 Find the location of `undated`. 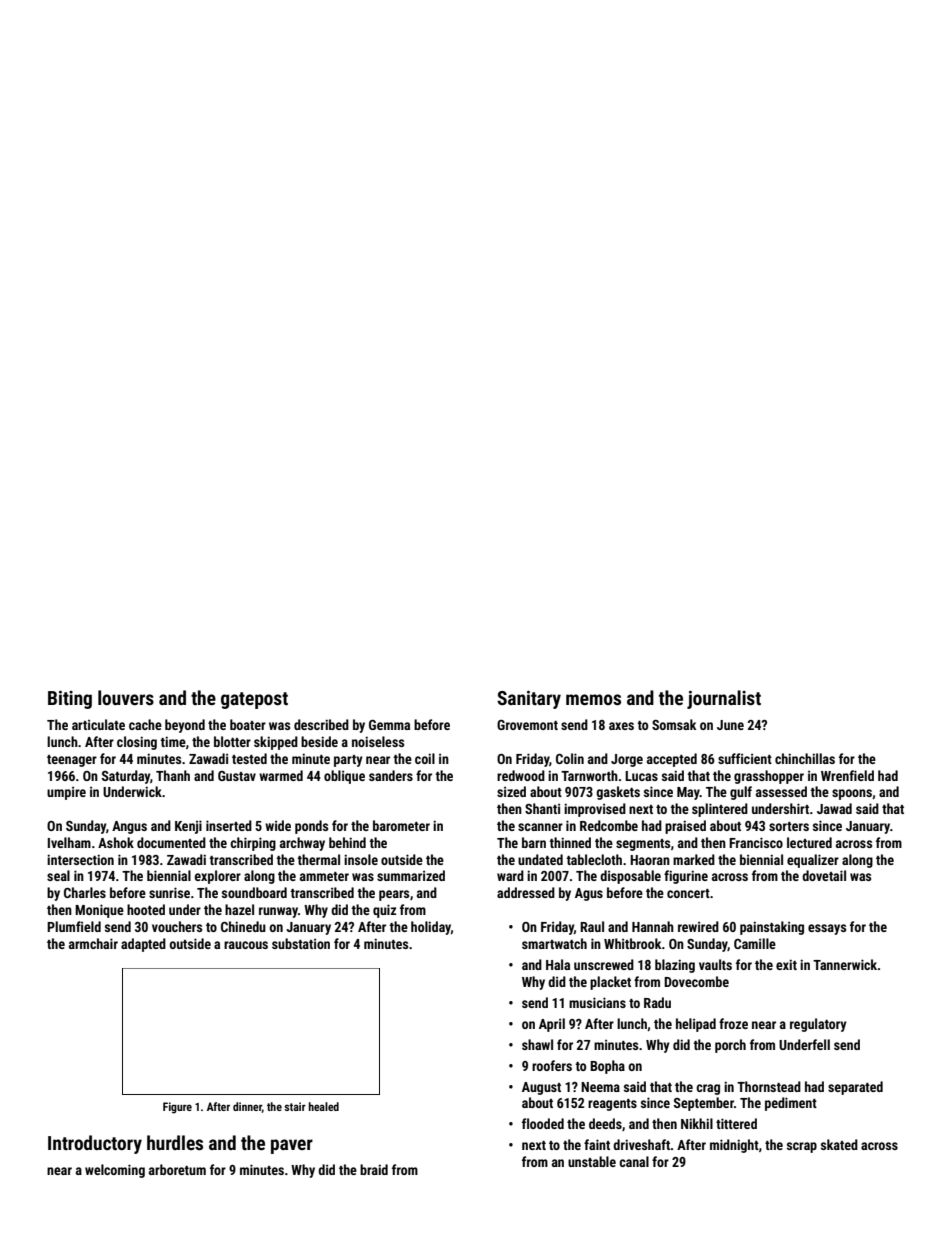

undated is located at coordinates (540, 859).
